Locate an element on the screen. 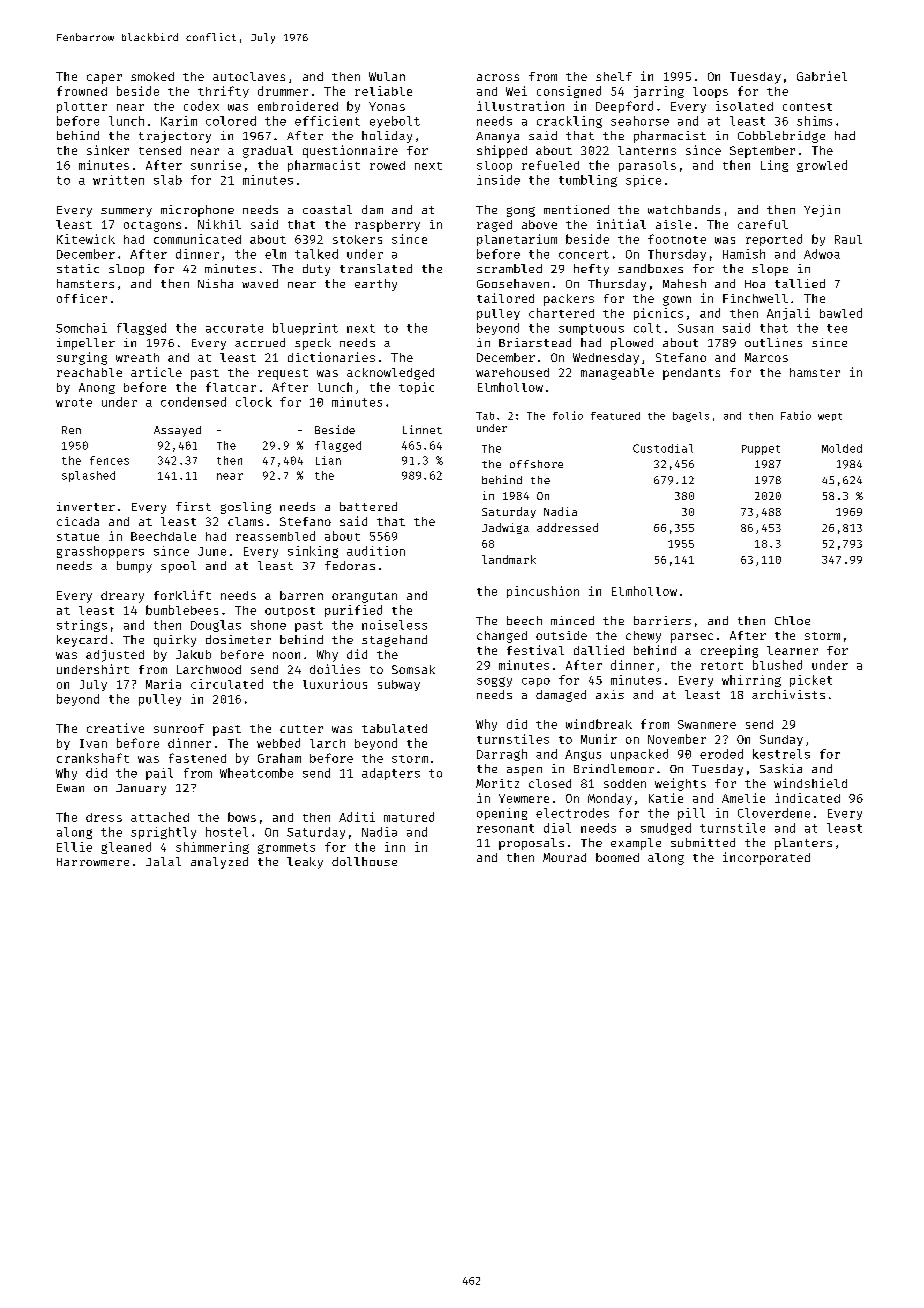 The width and height of the screenshot is (924, 1308). shelf is located at coordinates (614, 76).
